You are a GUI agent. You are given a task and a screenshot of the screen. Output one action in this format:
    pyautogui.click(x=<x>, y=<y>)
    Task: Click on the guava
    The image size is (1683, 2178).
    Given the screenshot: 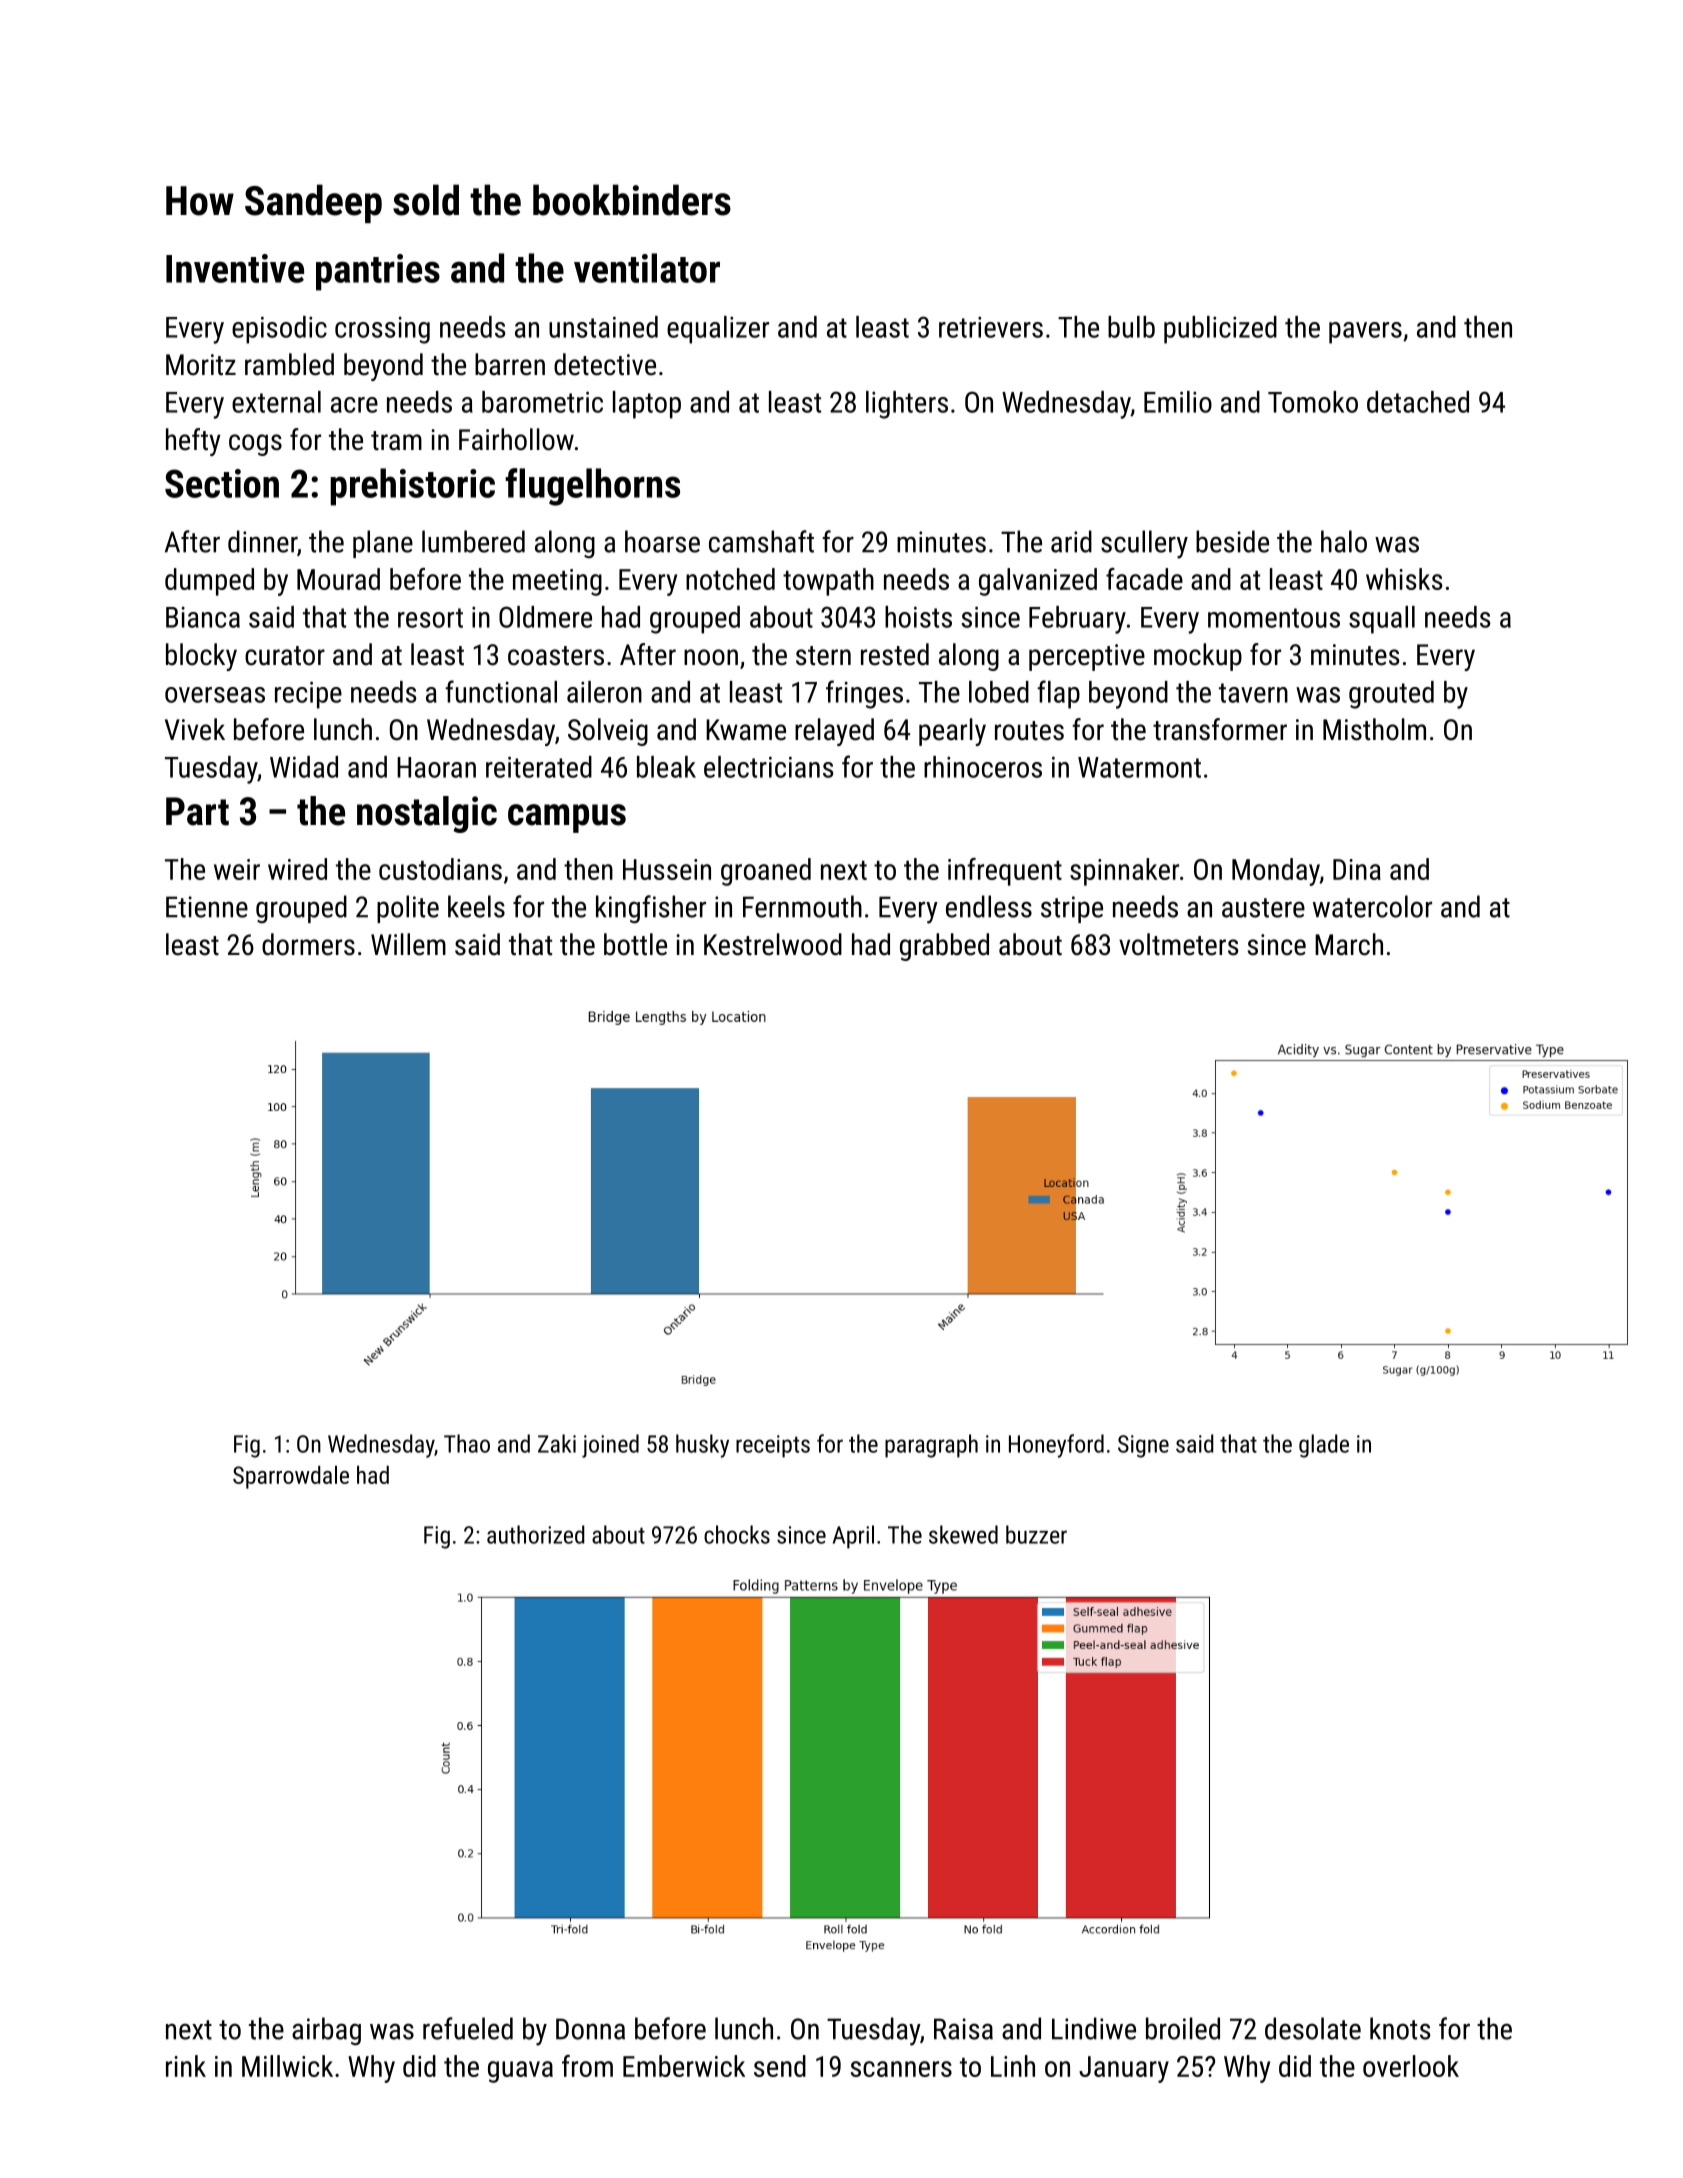 What is the action you would take?
    pyautogui.click(x=520, y=2072)
